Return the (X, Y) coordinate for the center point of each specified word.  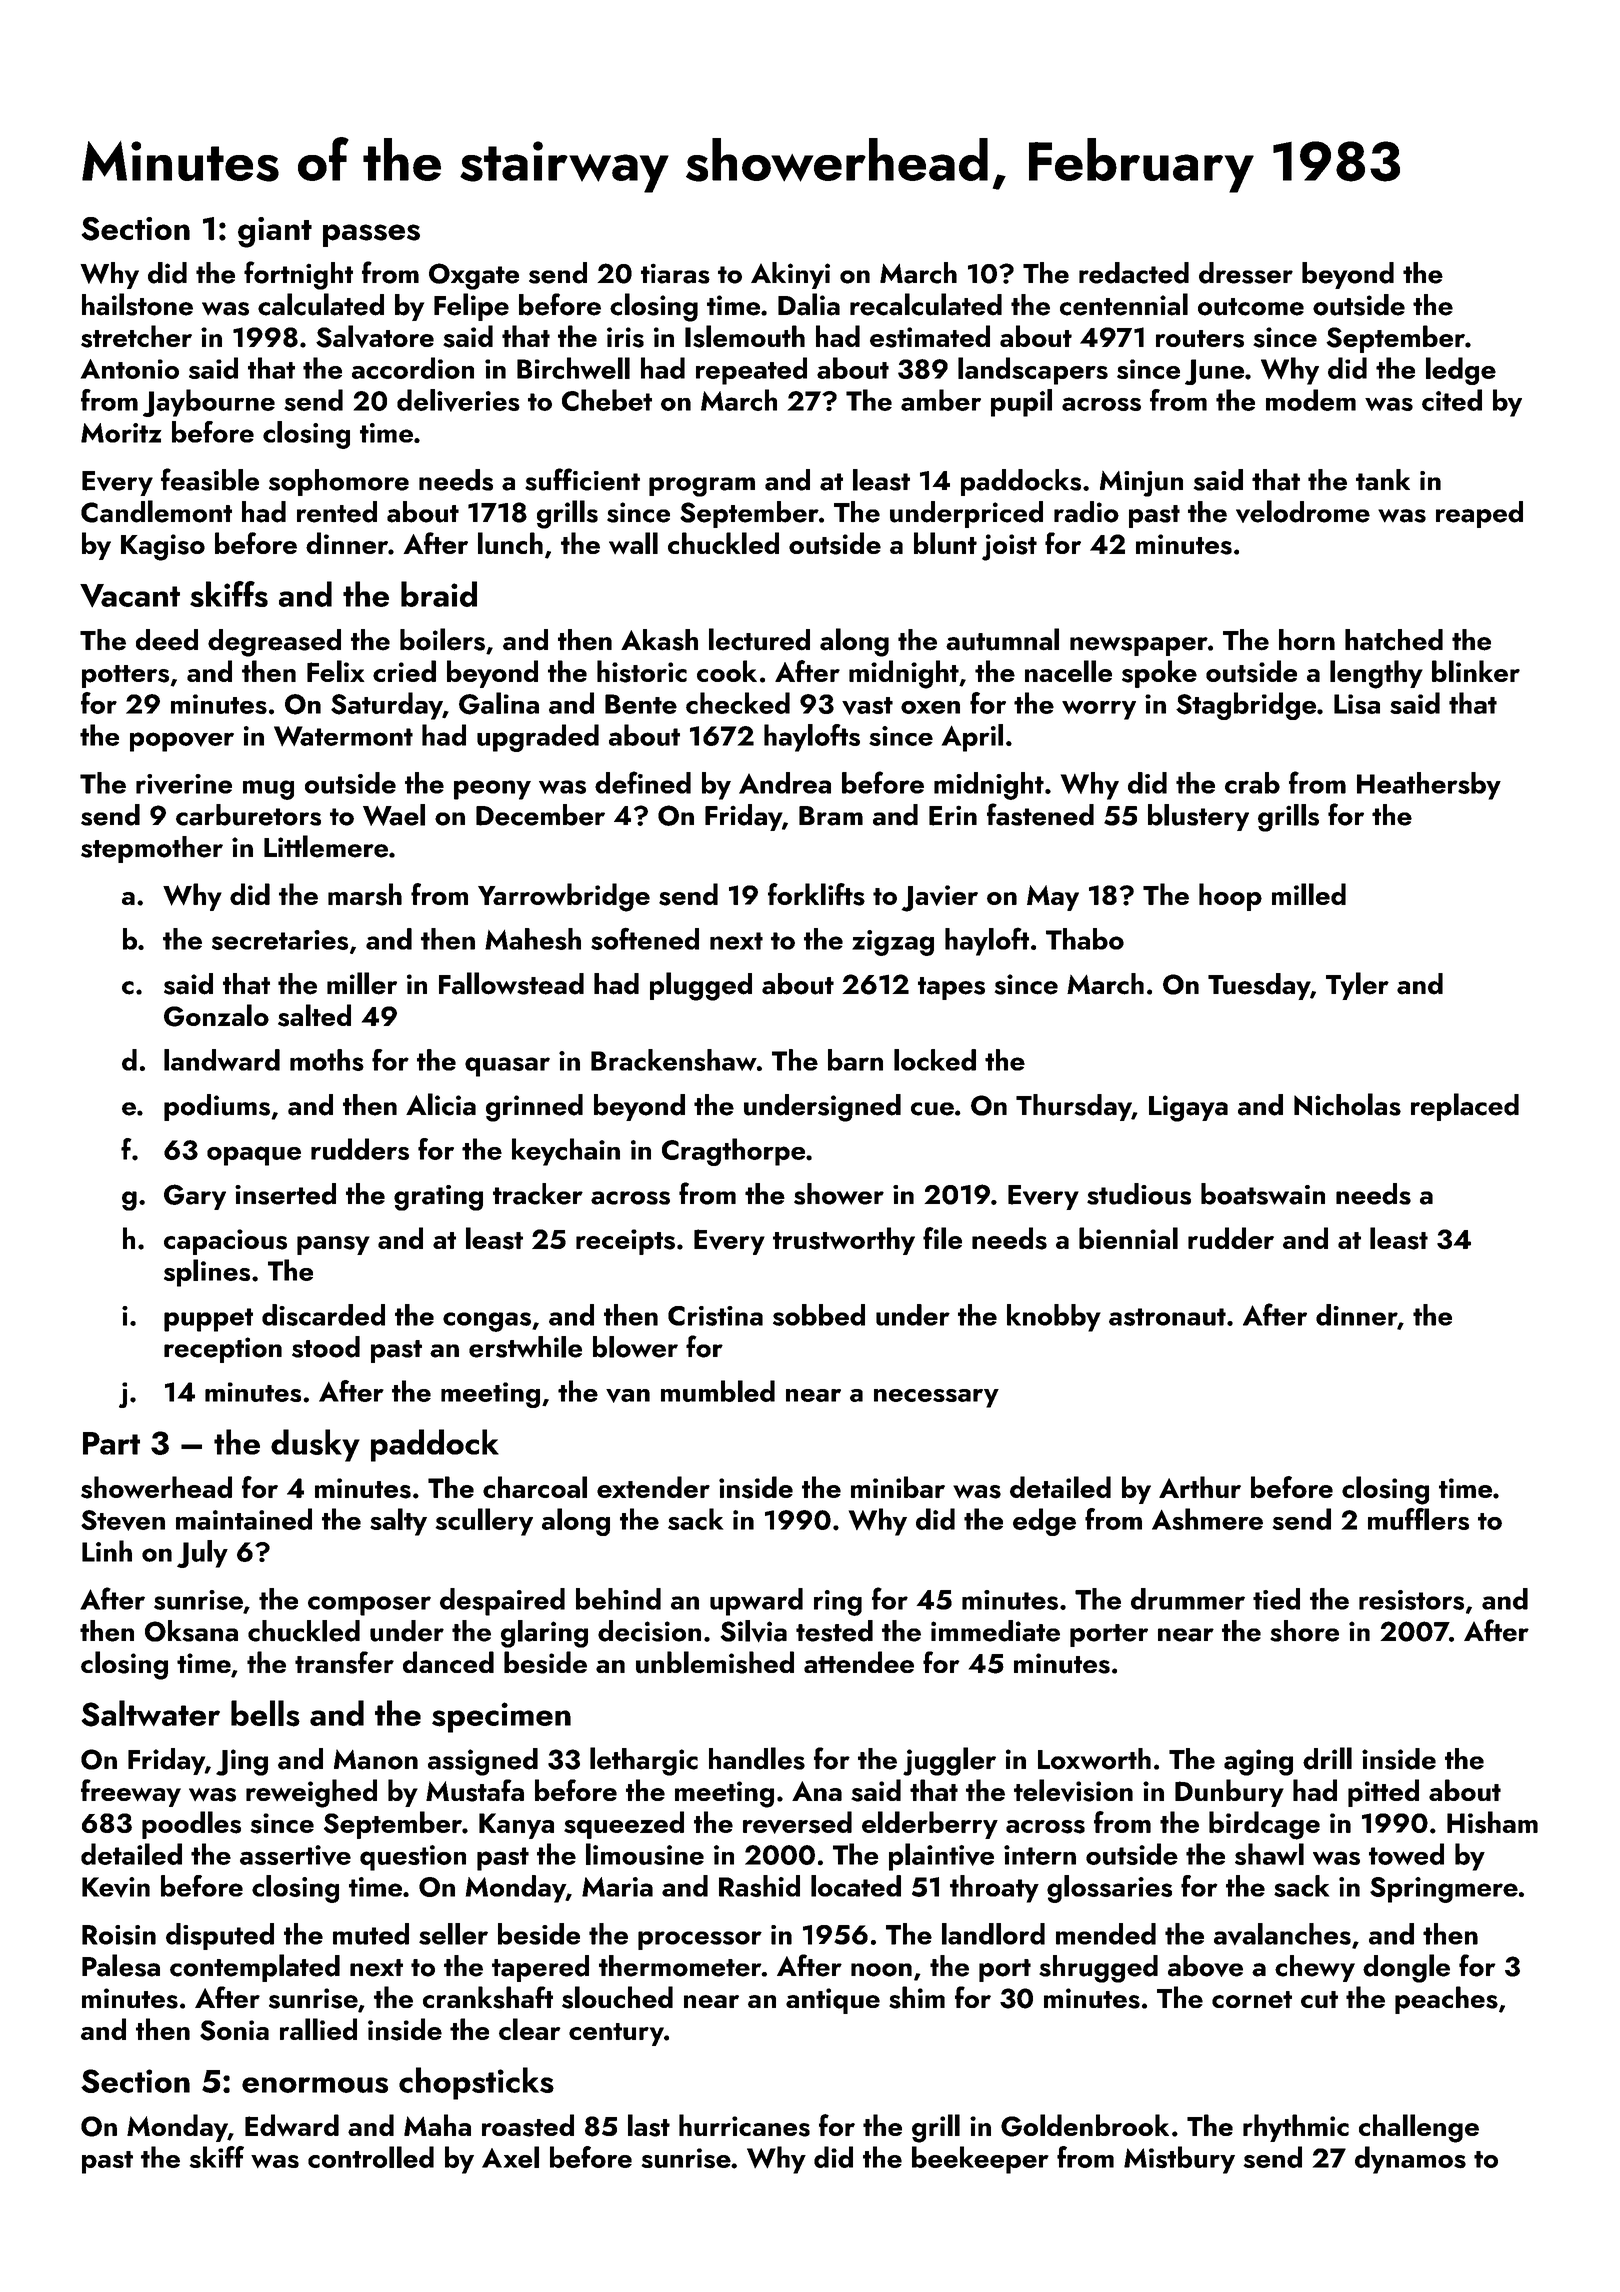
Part (111, 1443)
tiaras (675, 273)
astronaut (1167, 1317)
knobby (1054, 1318)
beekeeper (980, 2160)
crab (1252, 783)
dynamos (1410, 2160)
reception (223, 1350)
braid (439, 594)
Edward (292, 2125)
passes (371, 235)
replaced (1465, 1107)
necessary (936, 1398)
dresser (1246, 273)
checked (738, 703)
